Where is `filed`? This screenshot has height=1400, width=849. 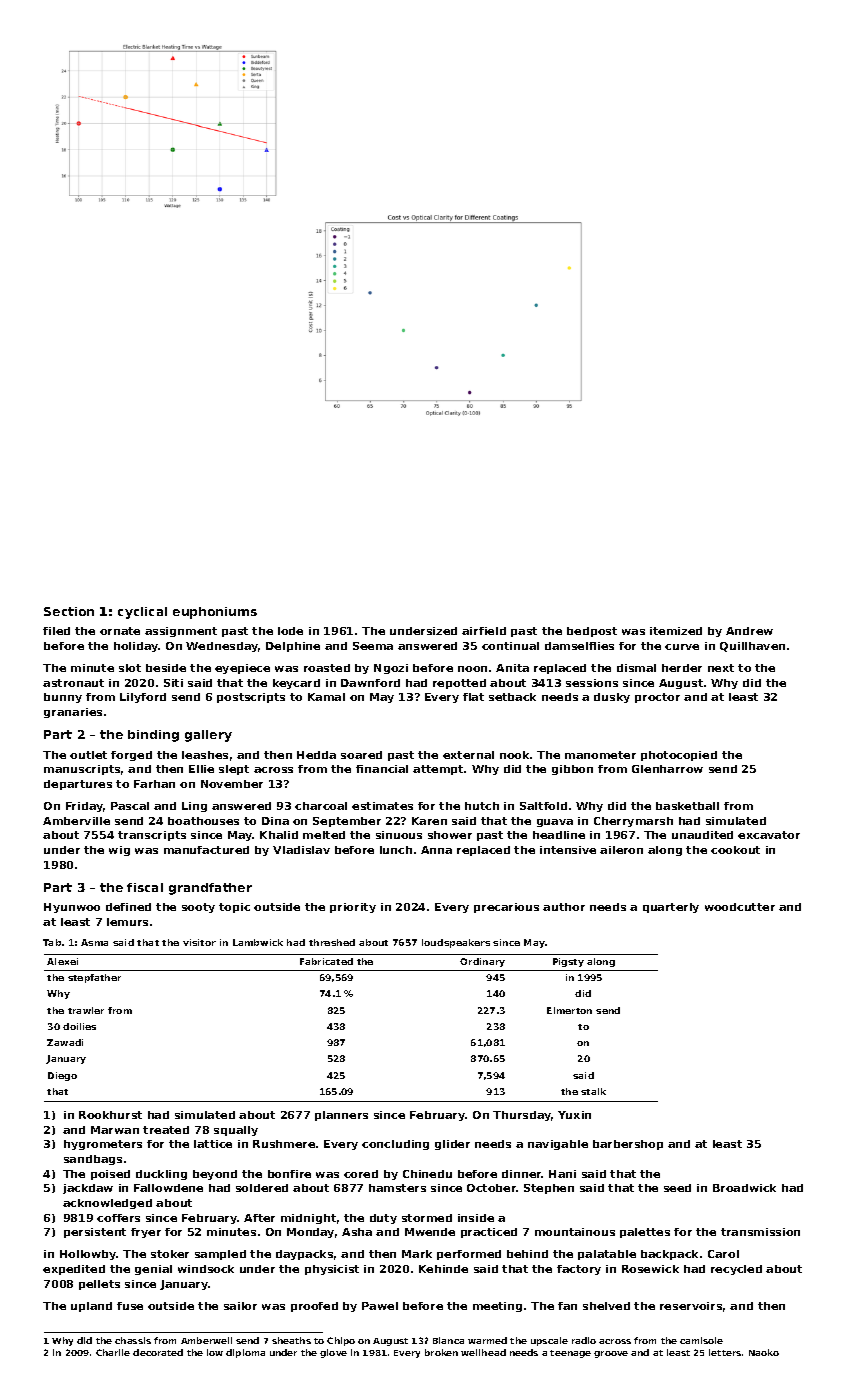
filed is located at coordinates (56, 631).
